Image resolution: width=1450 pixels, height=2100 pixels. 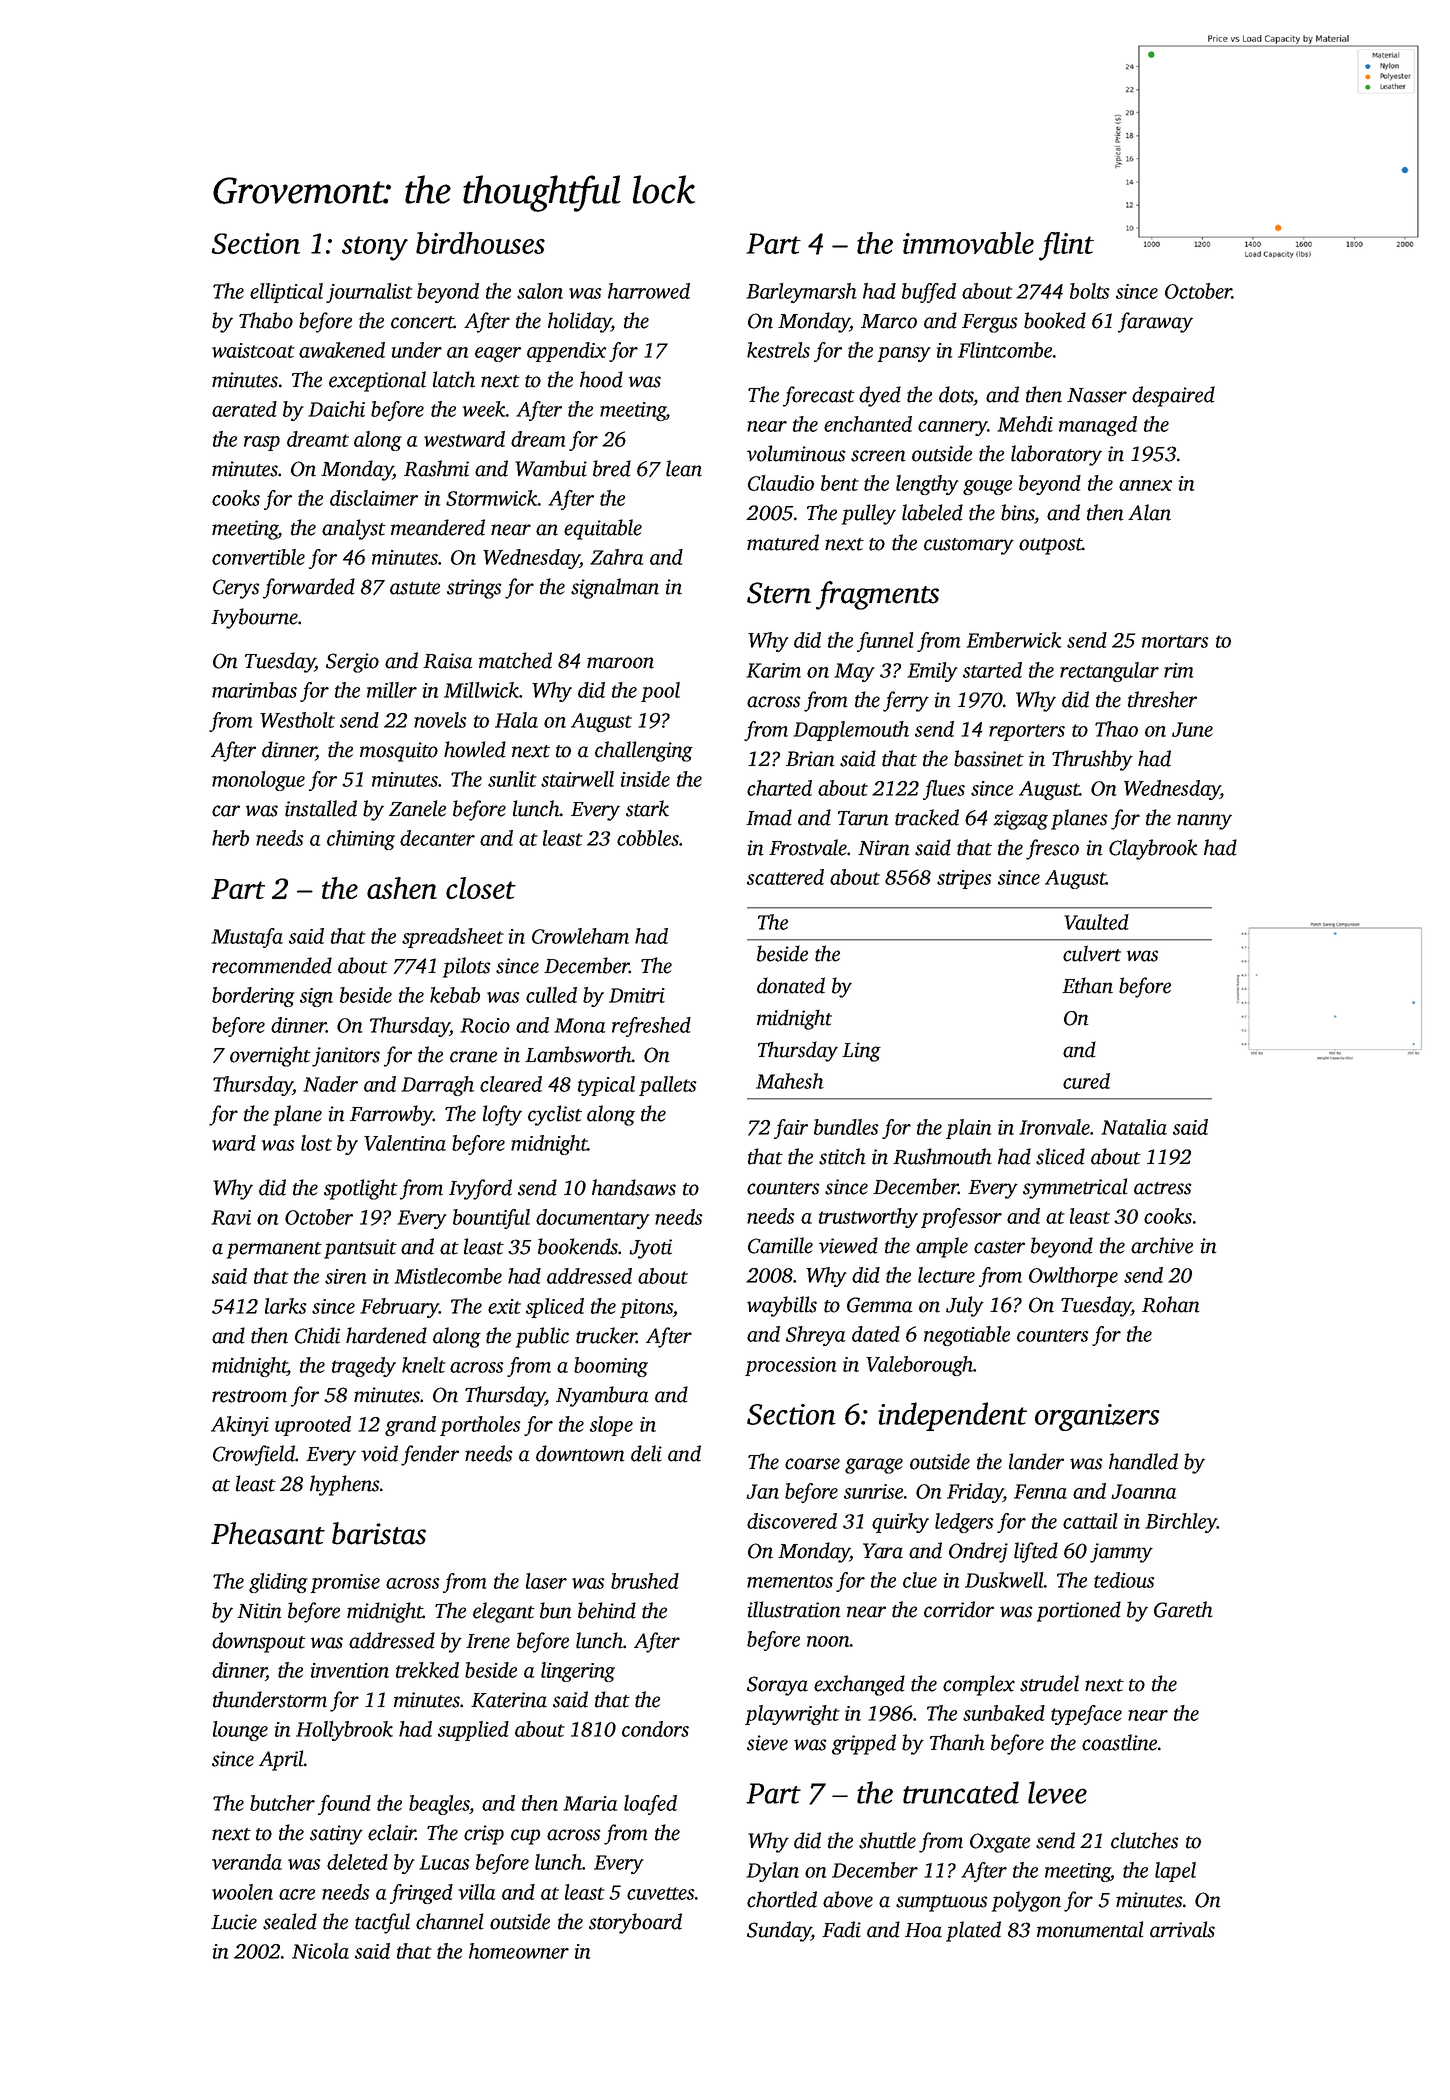 What do you see at coordinates (646, 1308) in the screenshot?
I see `pitons` at bounding box center [646, 1308].
